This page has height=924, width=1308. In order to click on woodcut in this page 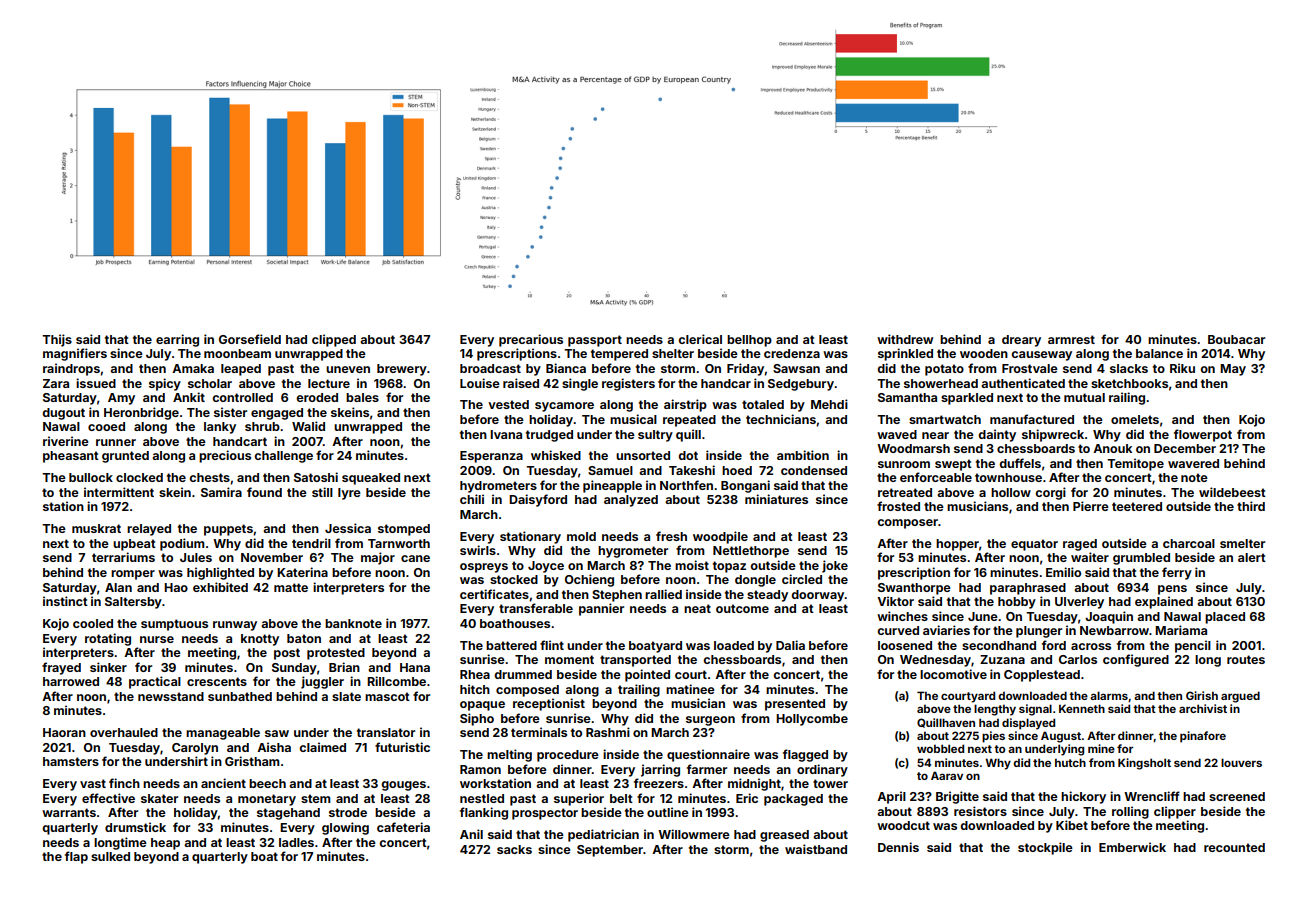, I will do `click(903, 825)`.
